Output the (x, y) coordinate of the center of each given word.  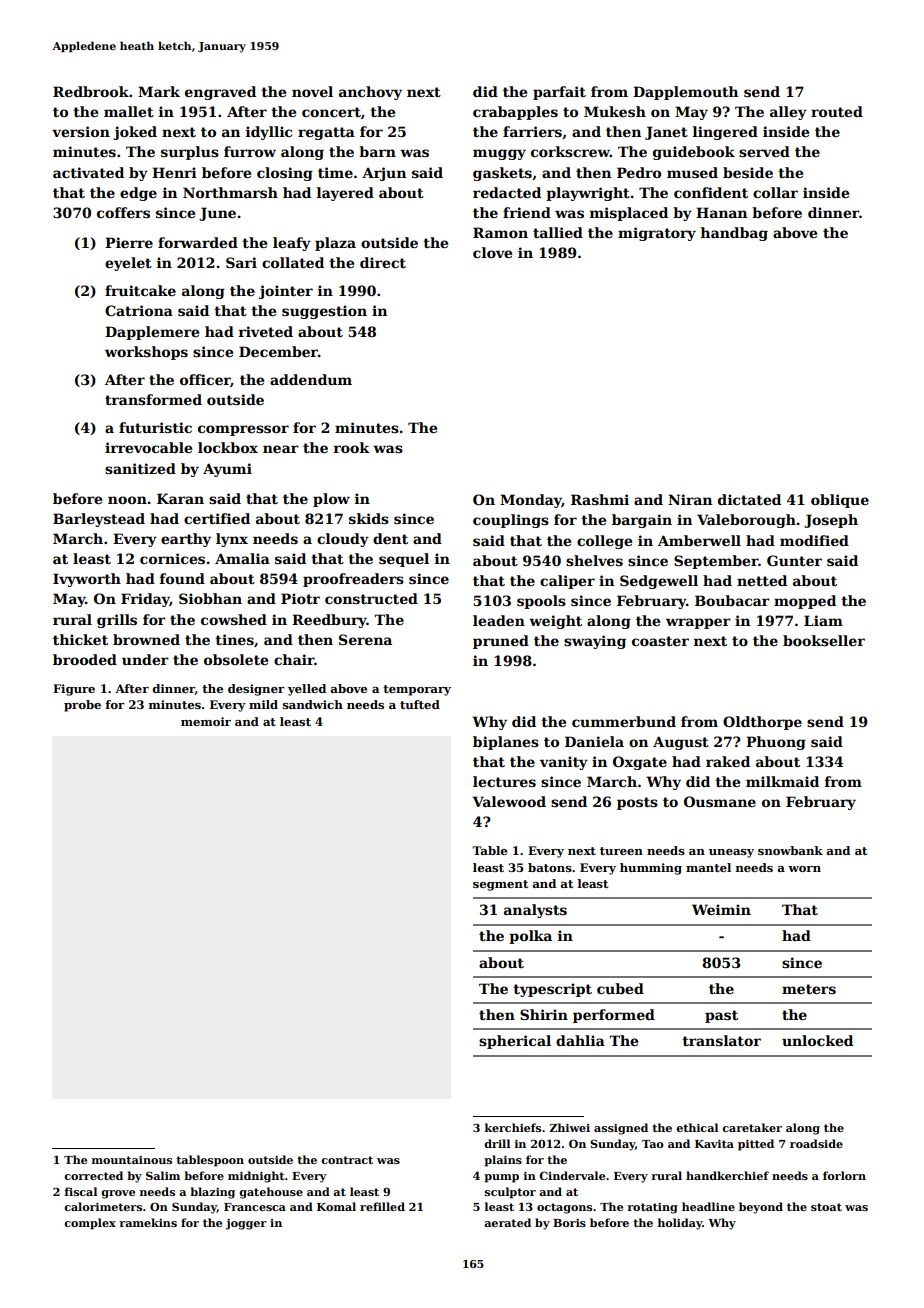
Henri (174, 172)
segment (500, 885)
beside (748, 172)
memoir (206, 721)
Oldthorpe (762, 723)
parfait (559, 93)
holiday (680, 1224)
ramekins (148, 1222)
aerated (507, 1222)
